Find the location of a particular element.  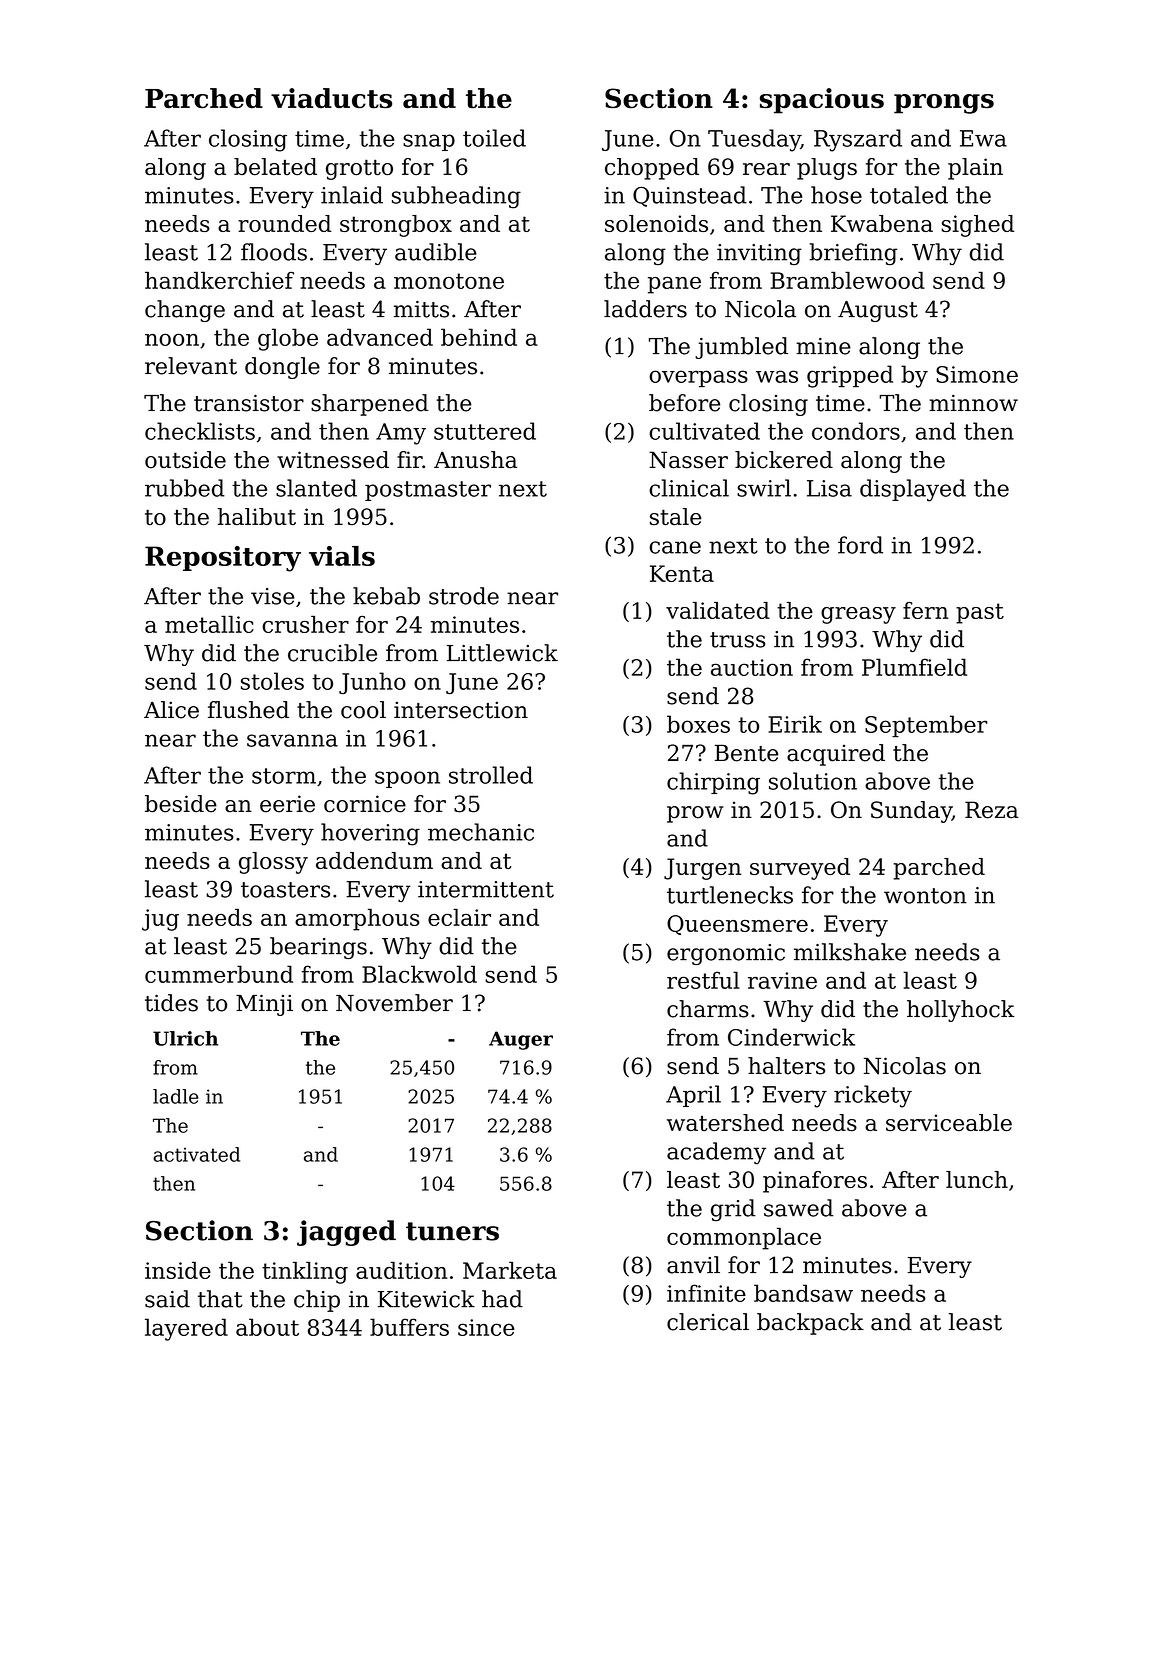

relevant is located at coordinates (191, 366).
